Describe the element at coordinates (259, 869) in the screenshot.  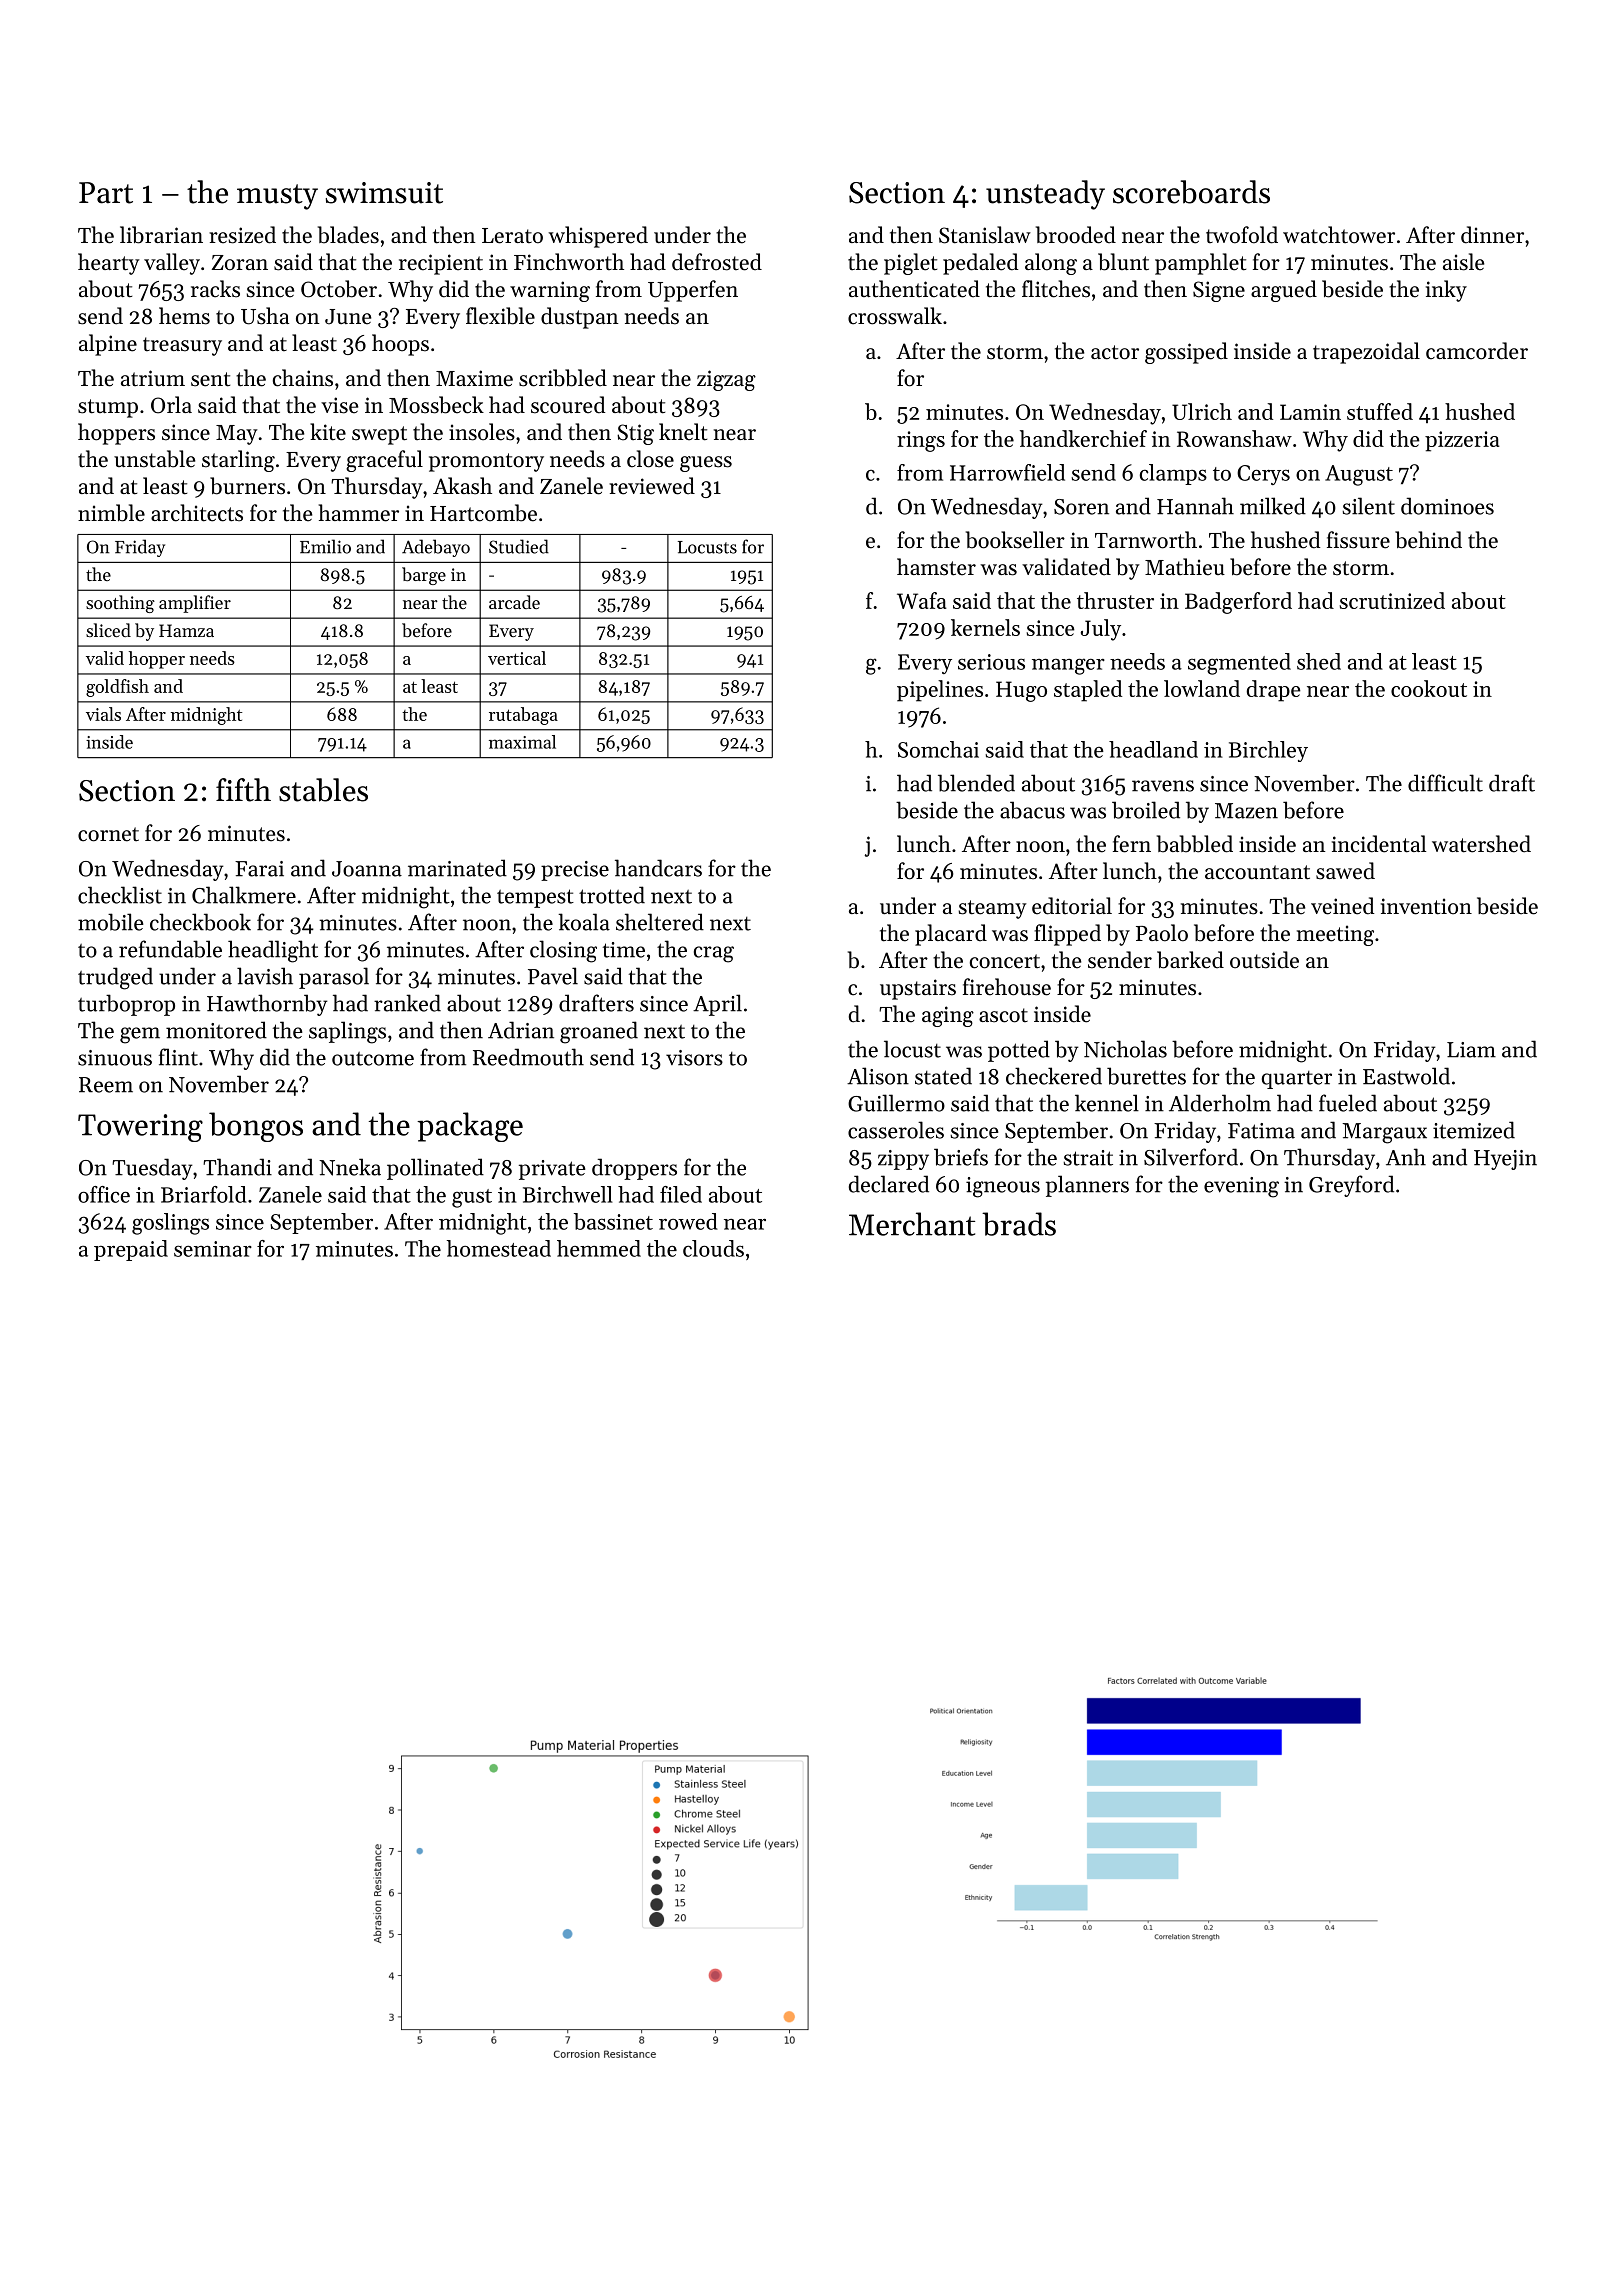
I see `Farai` at that location.
